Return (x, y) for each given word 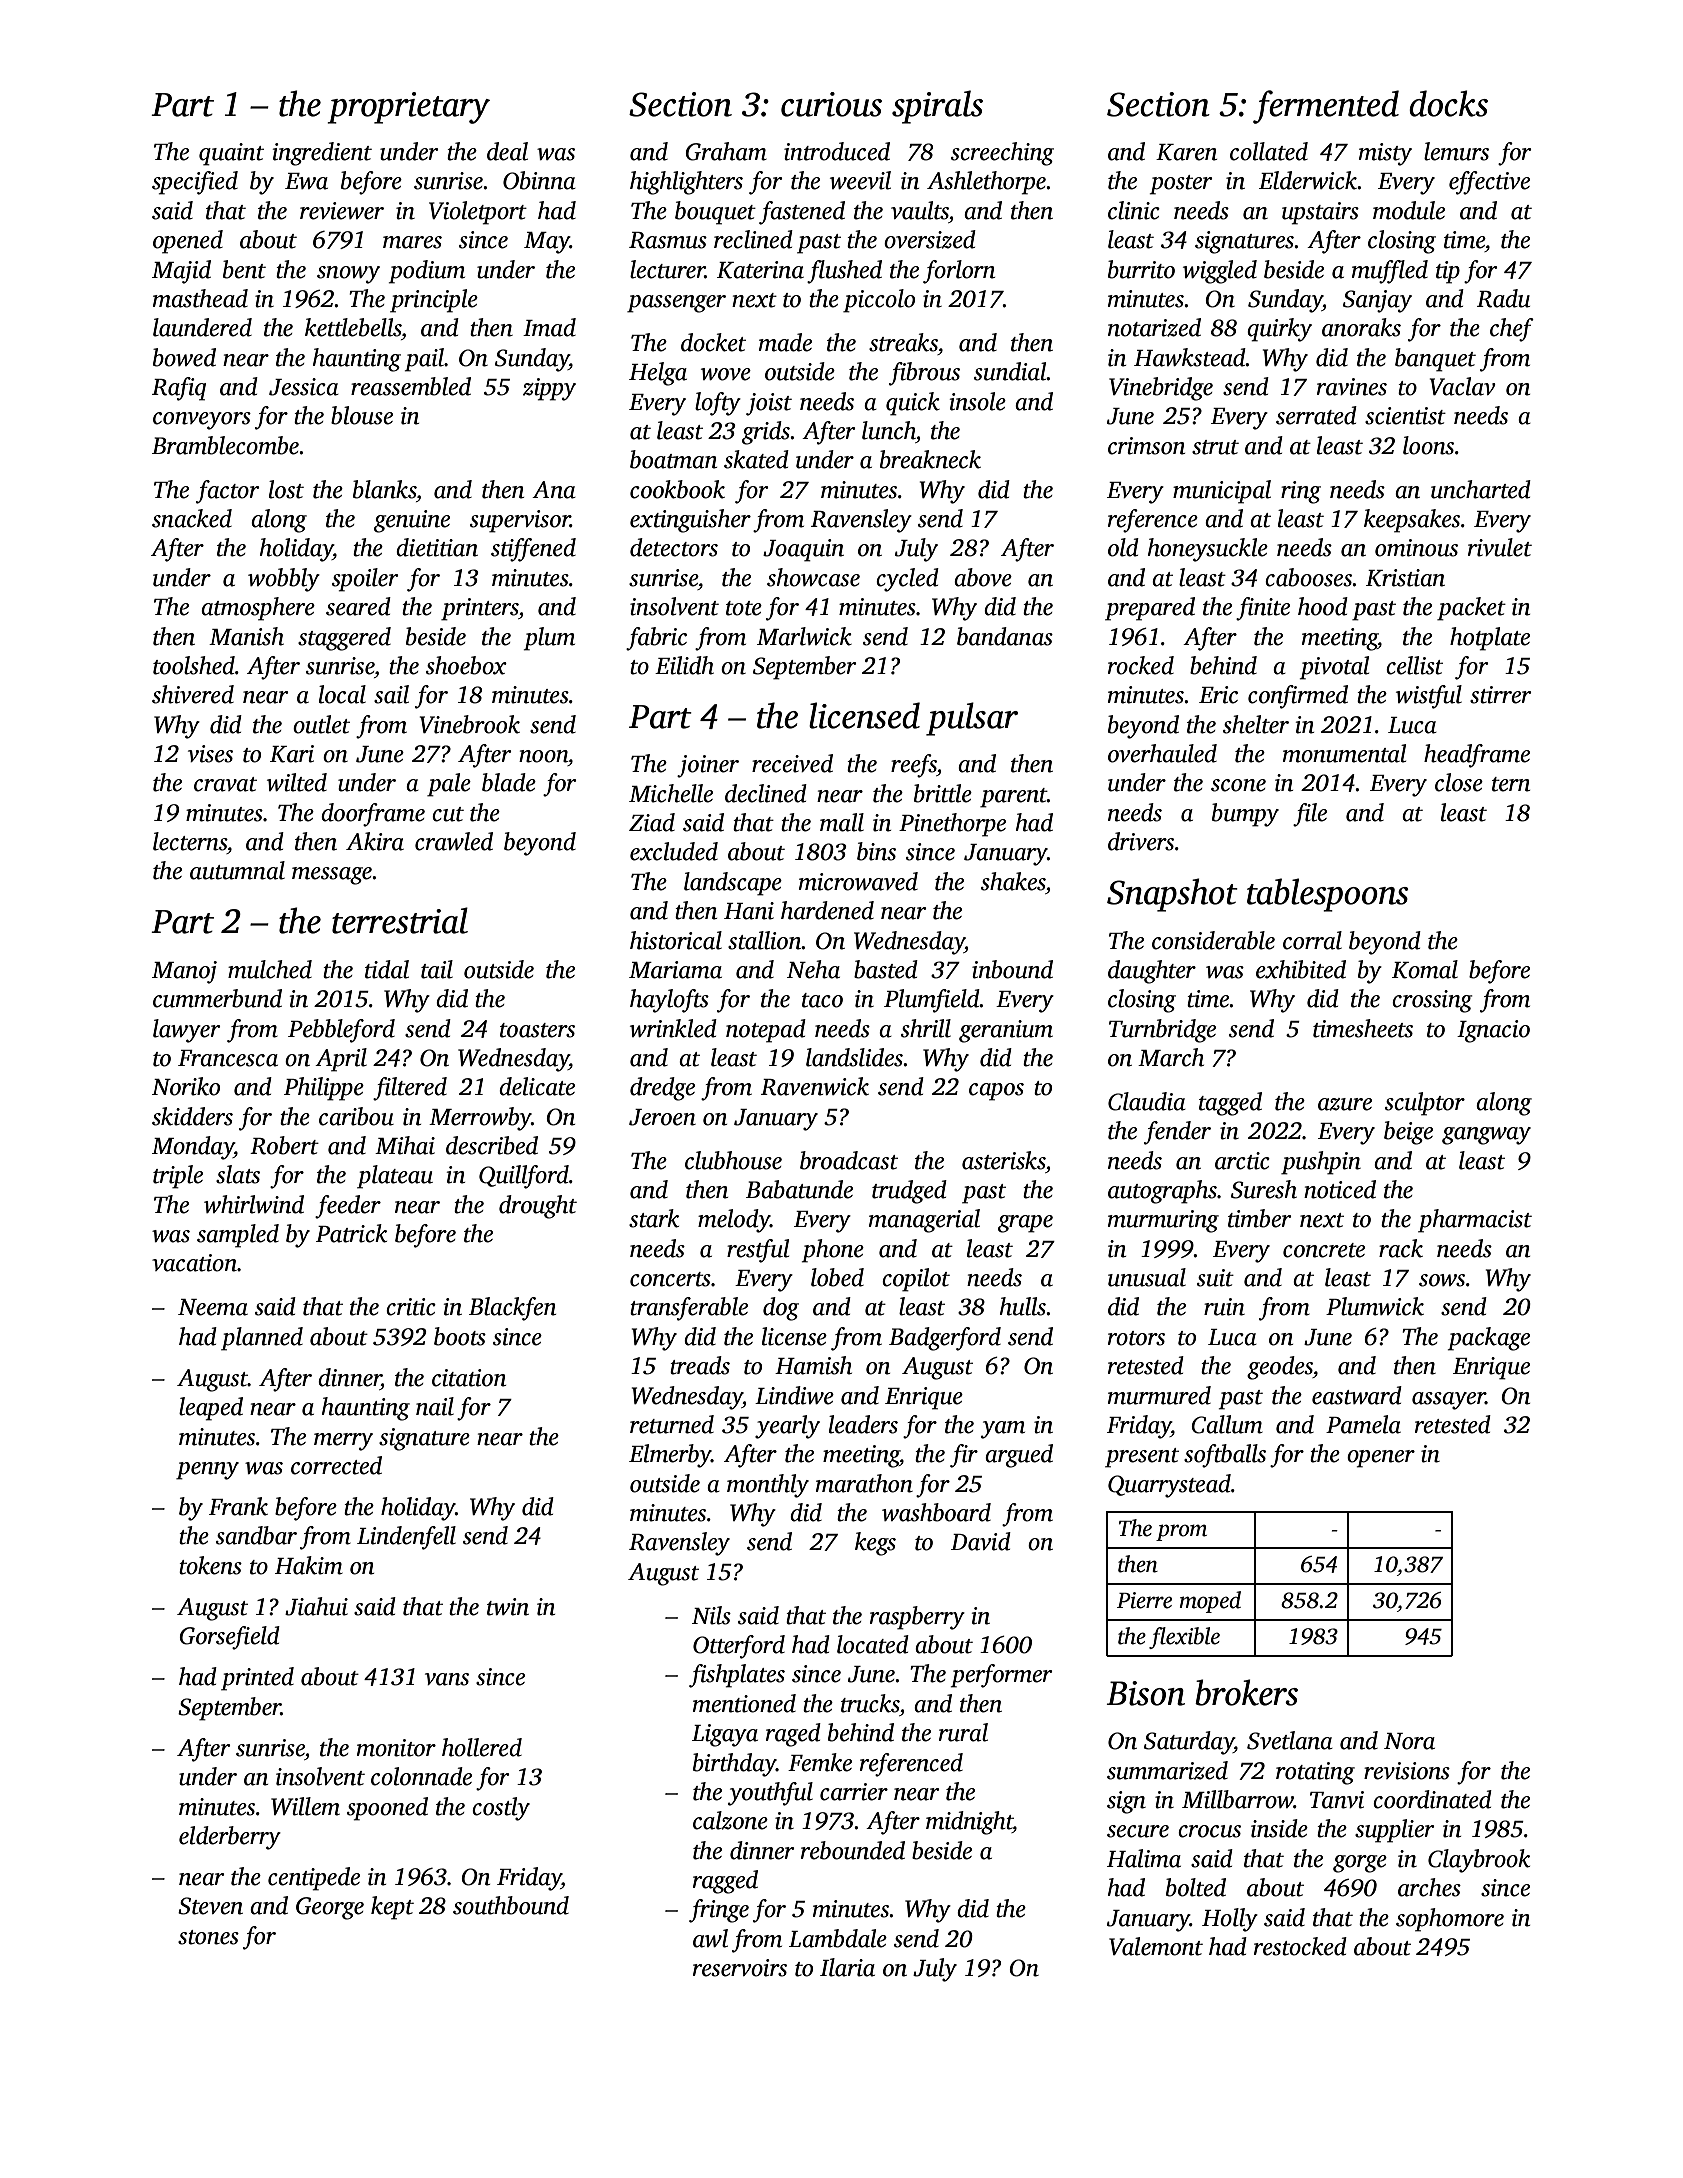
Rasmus (668, 240)
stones (208, 1937)
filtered (410, 1089)
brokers (1246, 1692)
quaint (231, 154)
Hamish (813, 1365)
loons (1428, 445)
